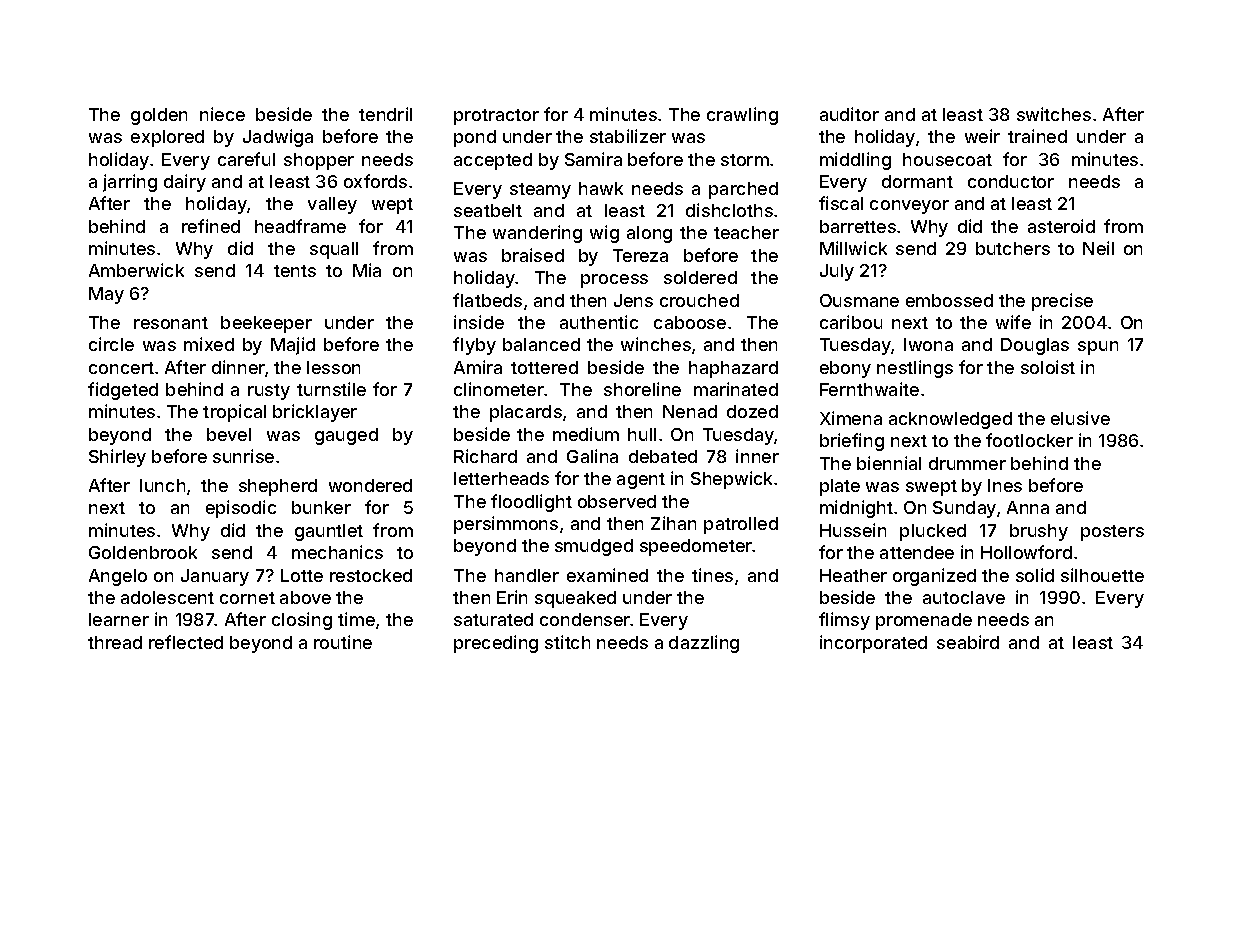  What do you see at coordinates (704, 644) in the image?
I see `dazzling` at bounding box center [704, 644].
